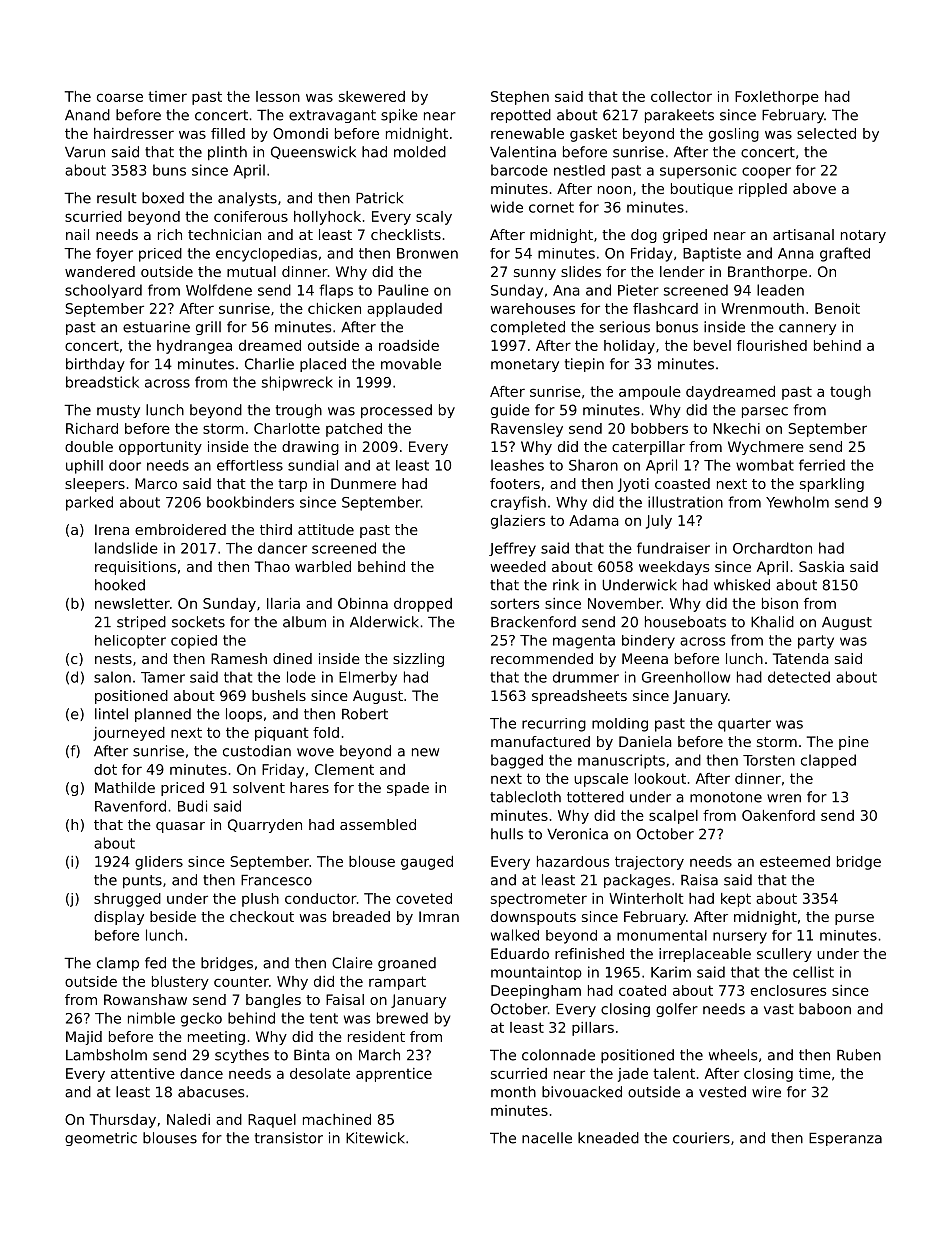 The width and height of the screenshot is (952, 1233). Describe the element at coordinates (403, 290) in the screenshot. I see `Pauline` at that location.
